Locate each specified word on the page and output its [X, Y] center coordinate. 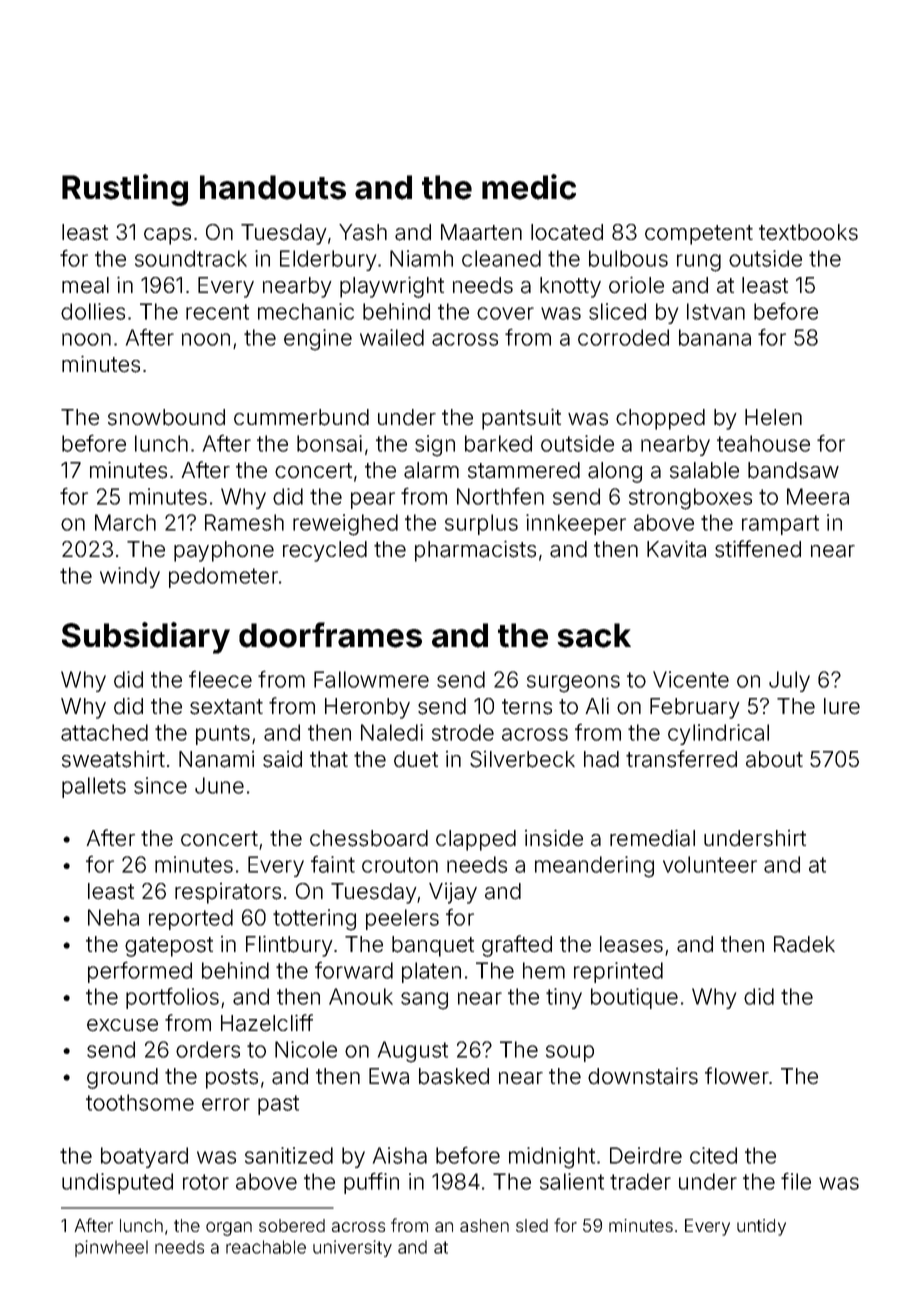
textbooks [808, 232]
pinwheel [111, 1248]
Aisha [400, 1155]
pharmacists [475, 551]
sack [594, 635]
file [796, 1181]
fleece [220, 679]
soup [570, 1053]
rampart [780, 525]
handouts [273, 187]
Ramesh [244, 522]
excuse [122, 1025]
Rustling [125, 190]
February [694, 708]
